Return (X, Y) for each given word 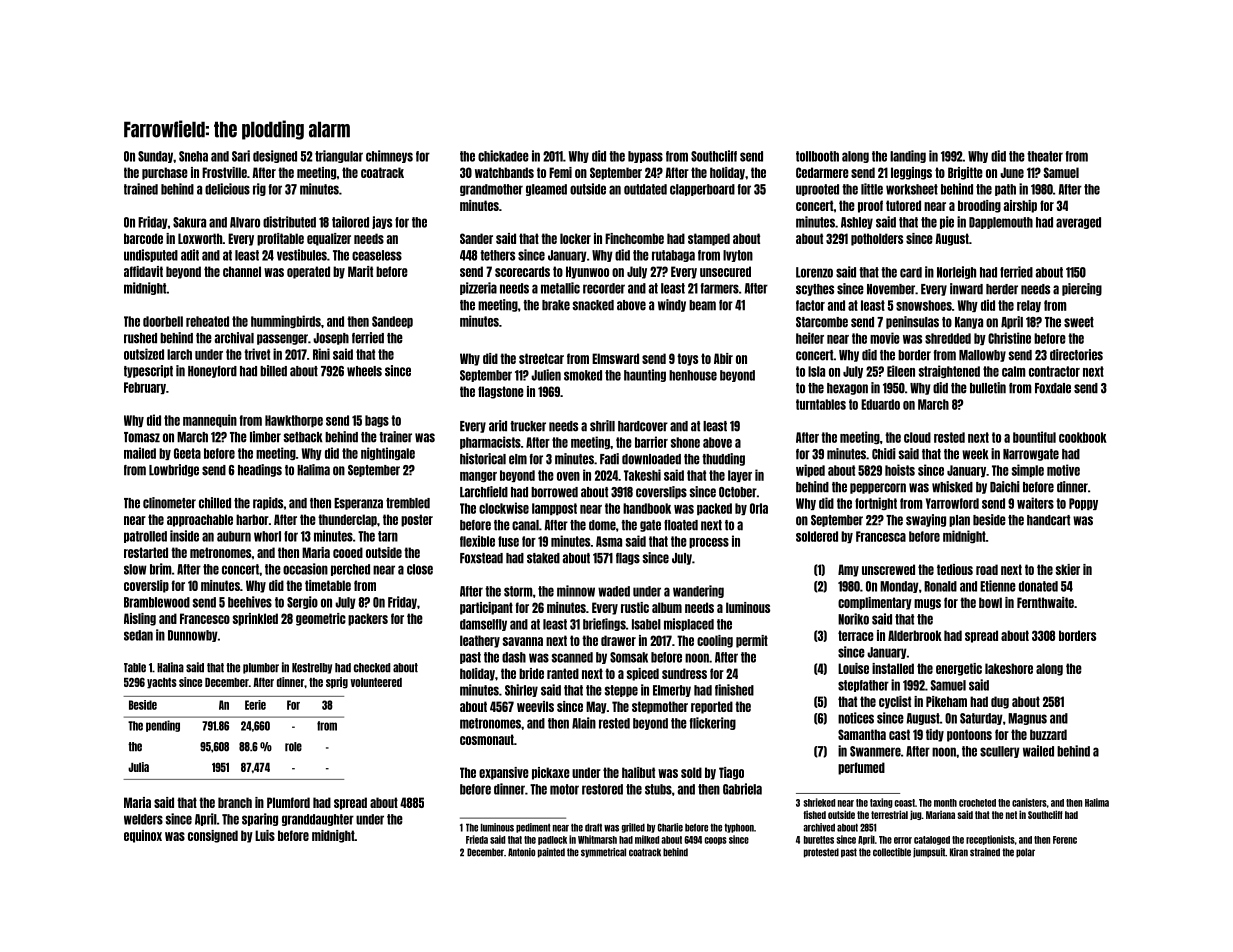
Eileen (901, 371)
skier (1068, 569)
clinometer (169, 503)
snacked (593, 305)
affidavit (143, 271)
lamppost (554, 509)
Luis (265, 835)
